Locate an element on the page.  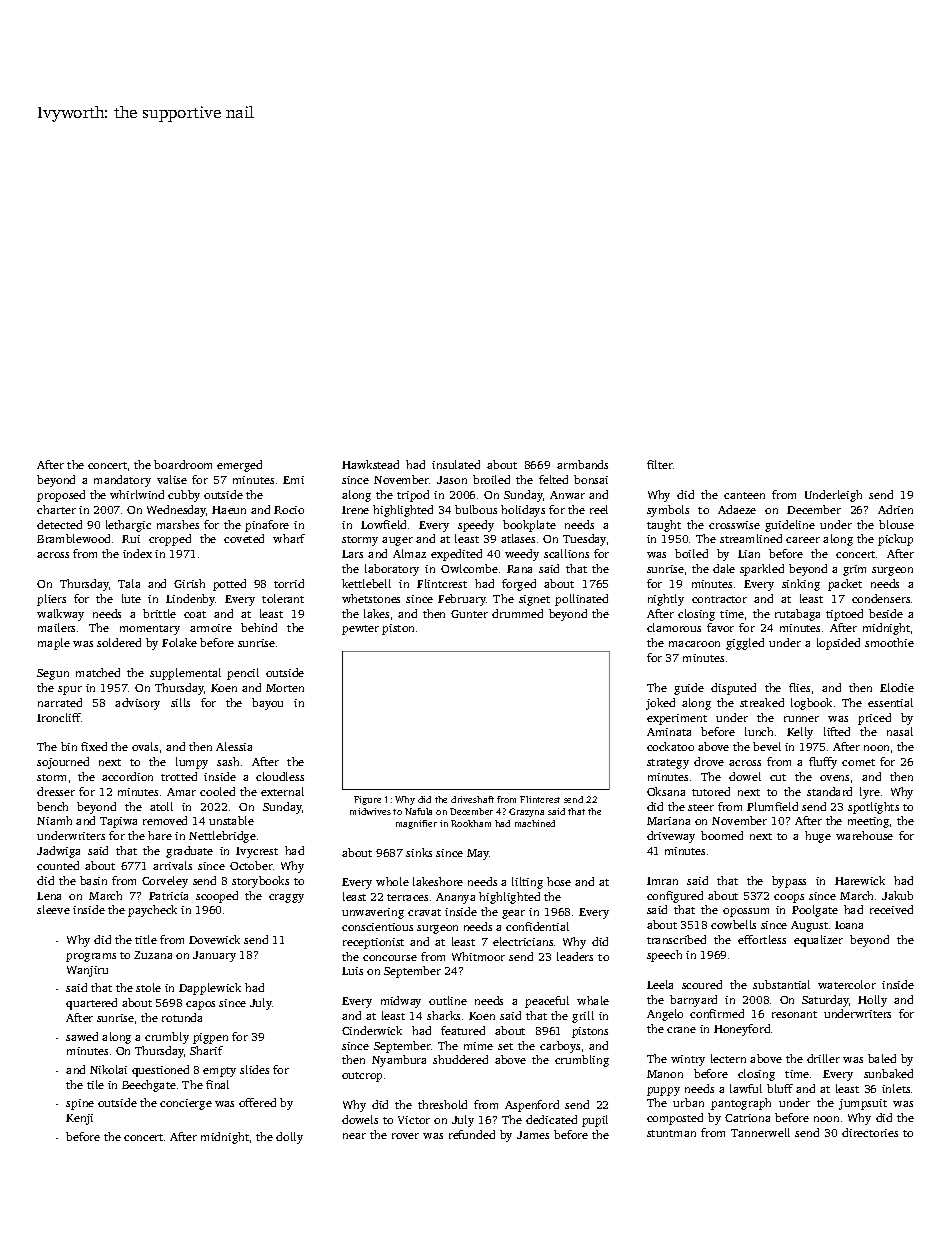
Tannerwell is located at coordinates (760, 1132).
